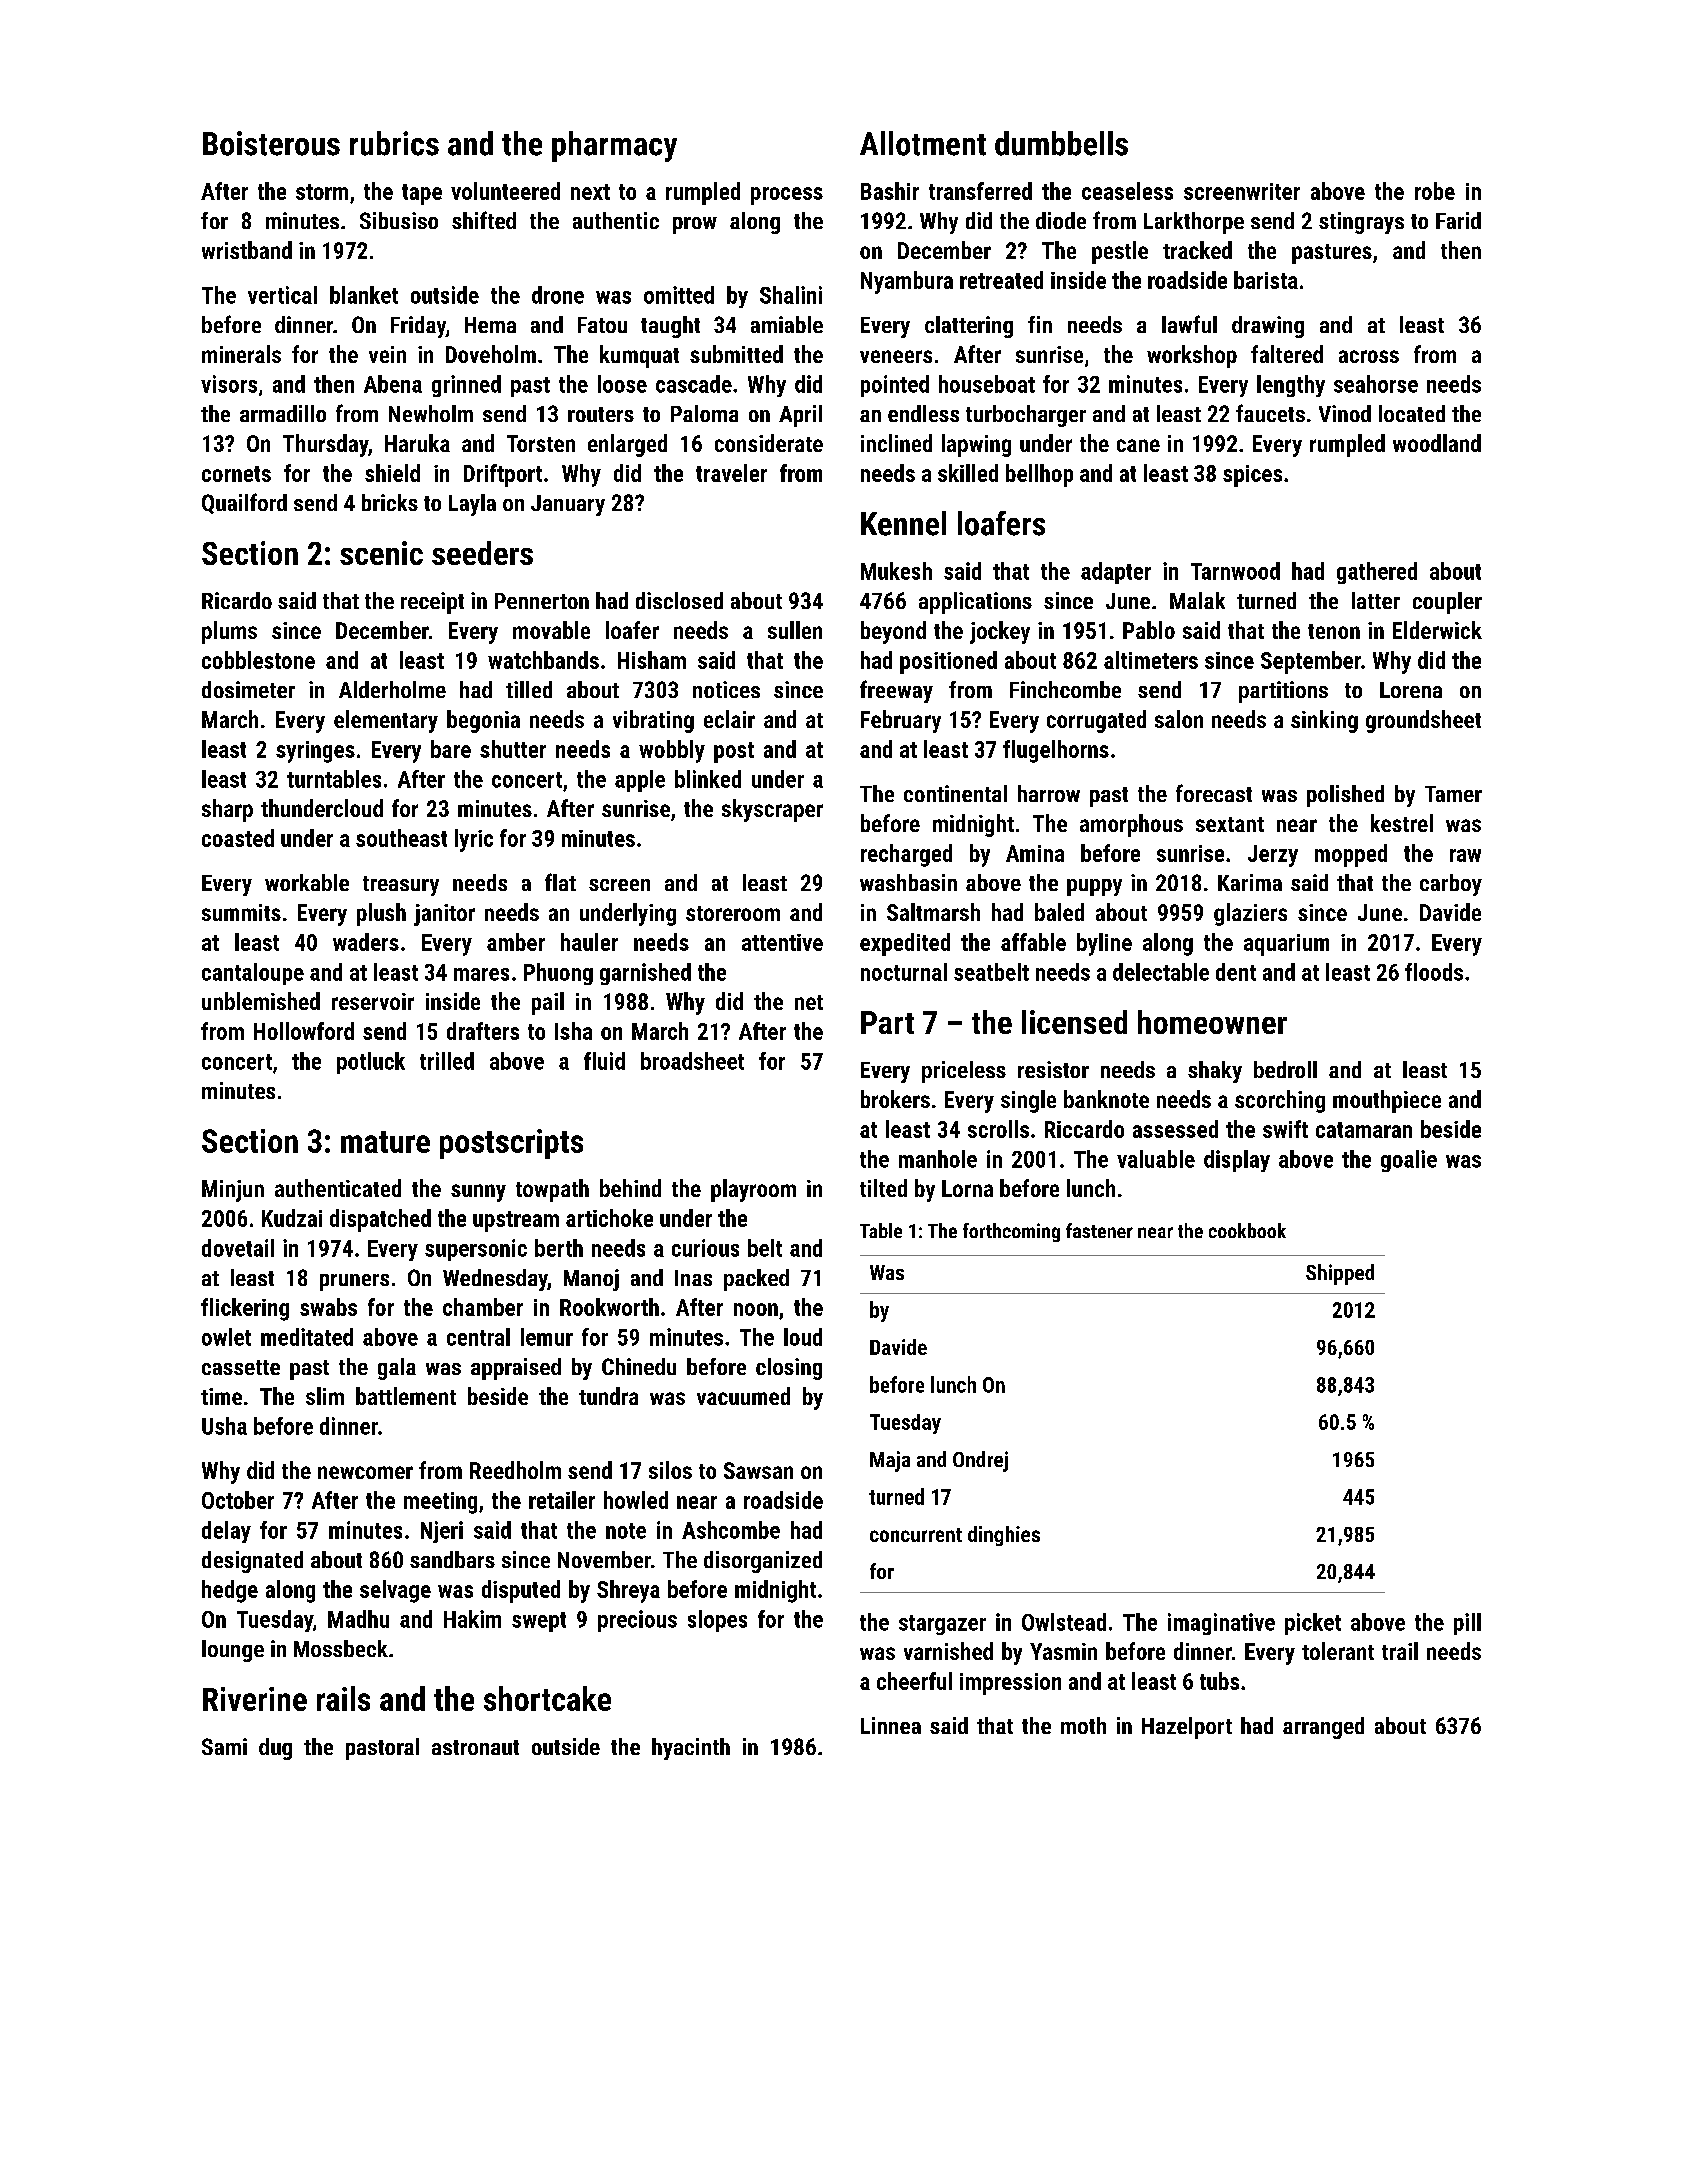  Describe the element at coordinates (1458, 220) in the screenshot. I see `Farid` at that location.
